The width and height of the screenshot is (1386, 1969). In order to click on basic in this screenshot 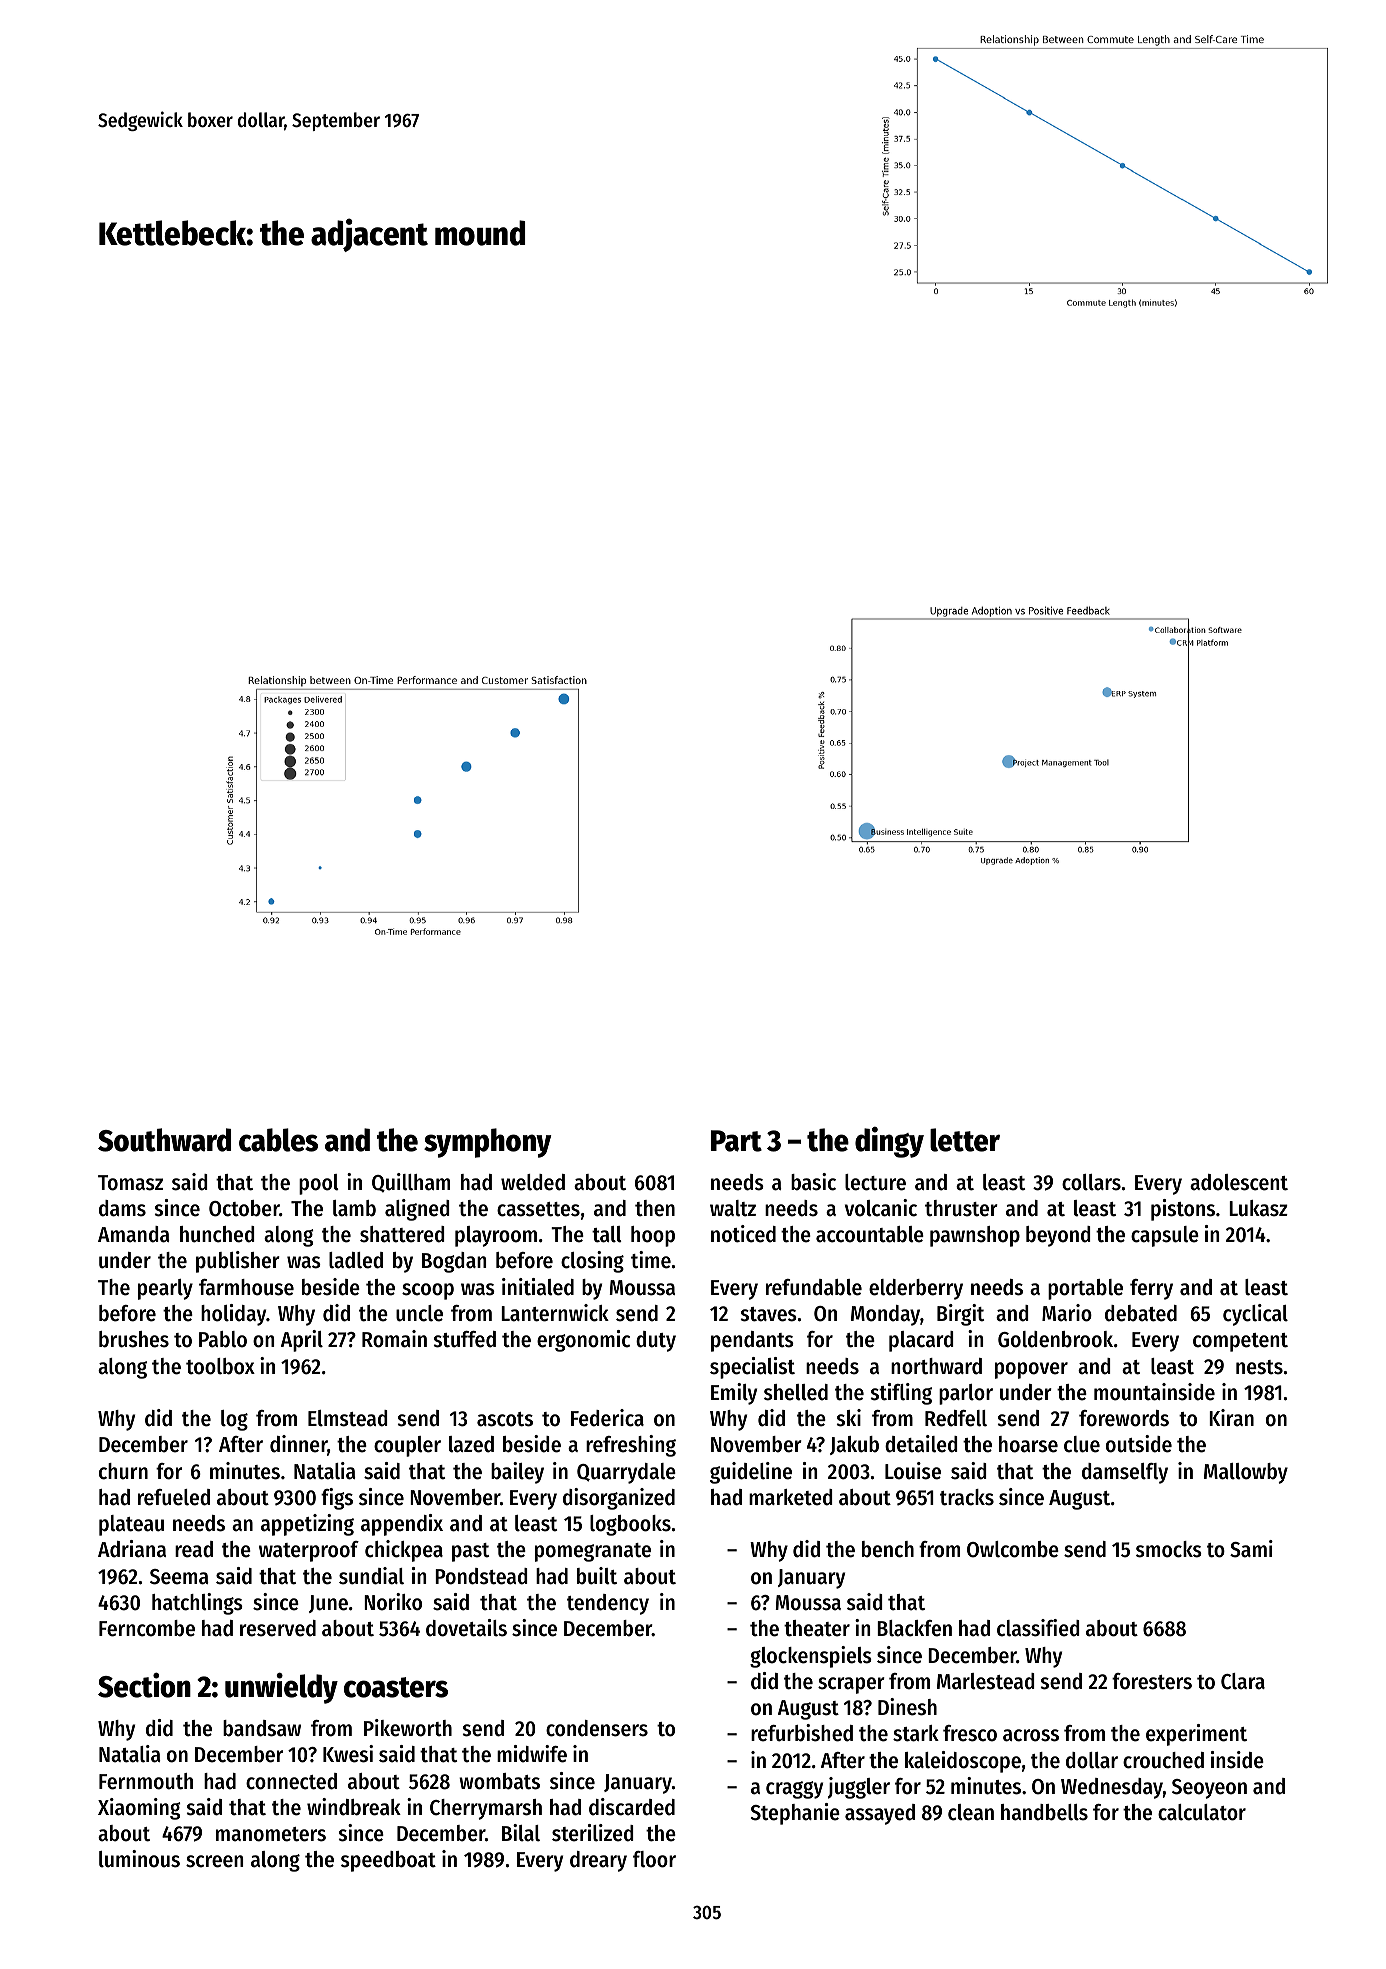, I will do `click(813, 1182)`.
